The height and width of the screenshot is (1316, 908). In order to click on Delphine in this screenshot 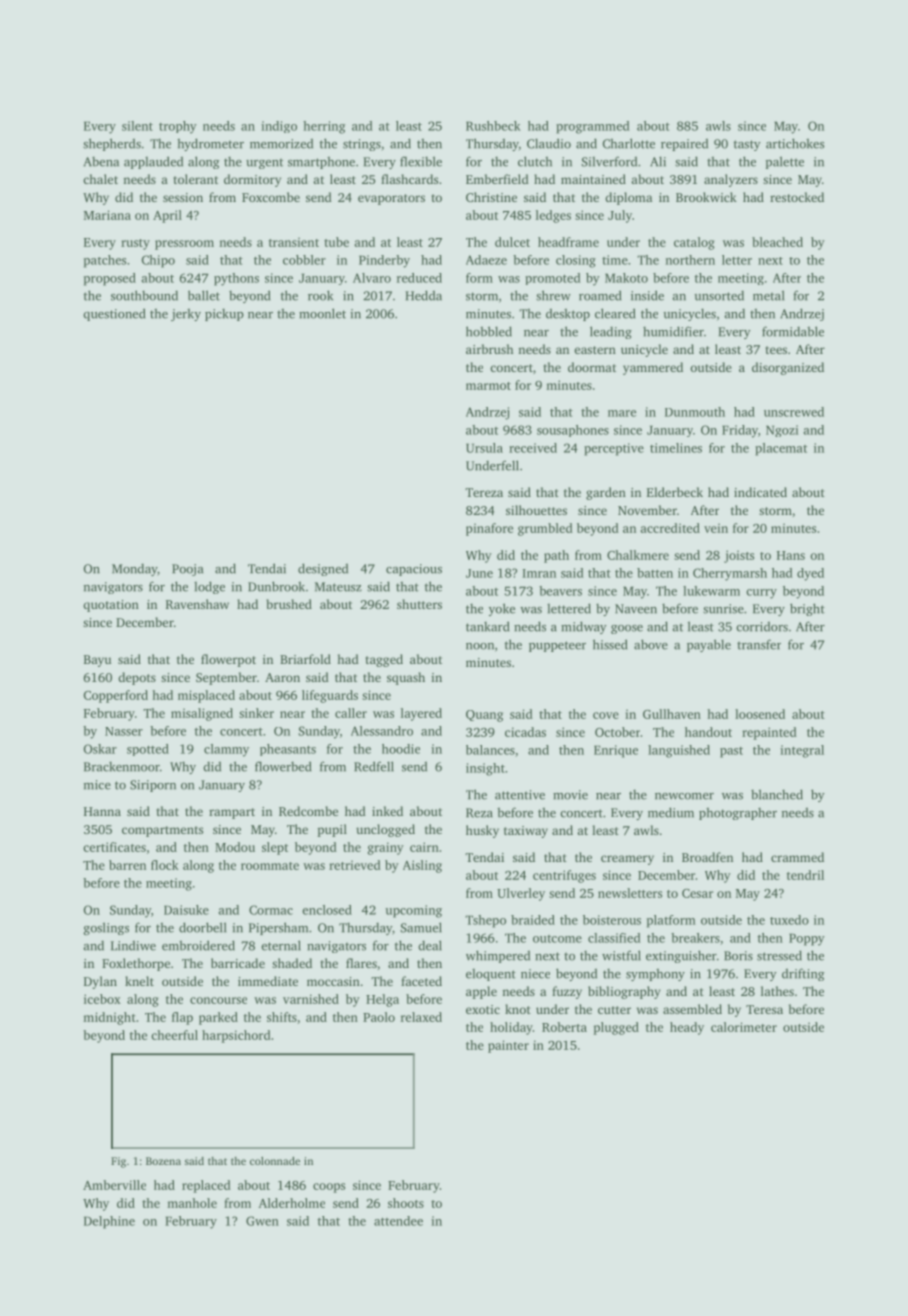, I will do `click(109, 1222)`.
